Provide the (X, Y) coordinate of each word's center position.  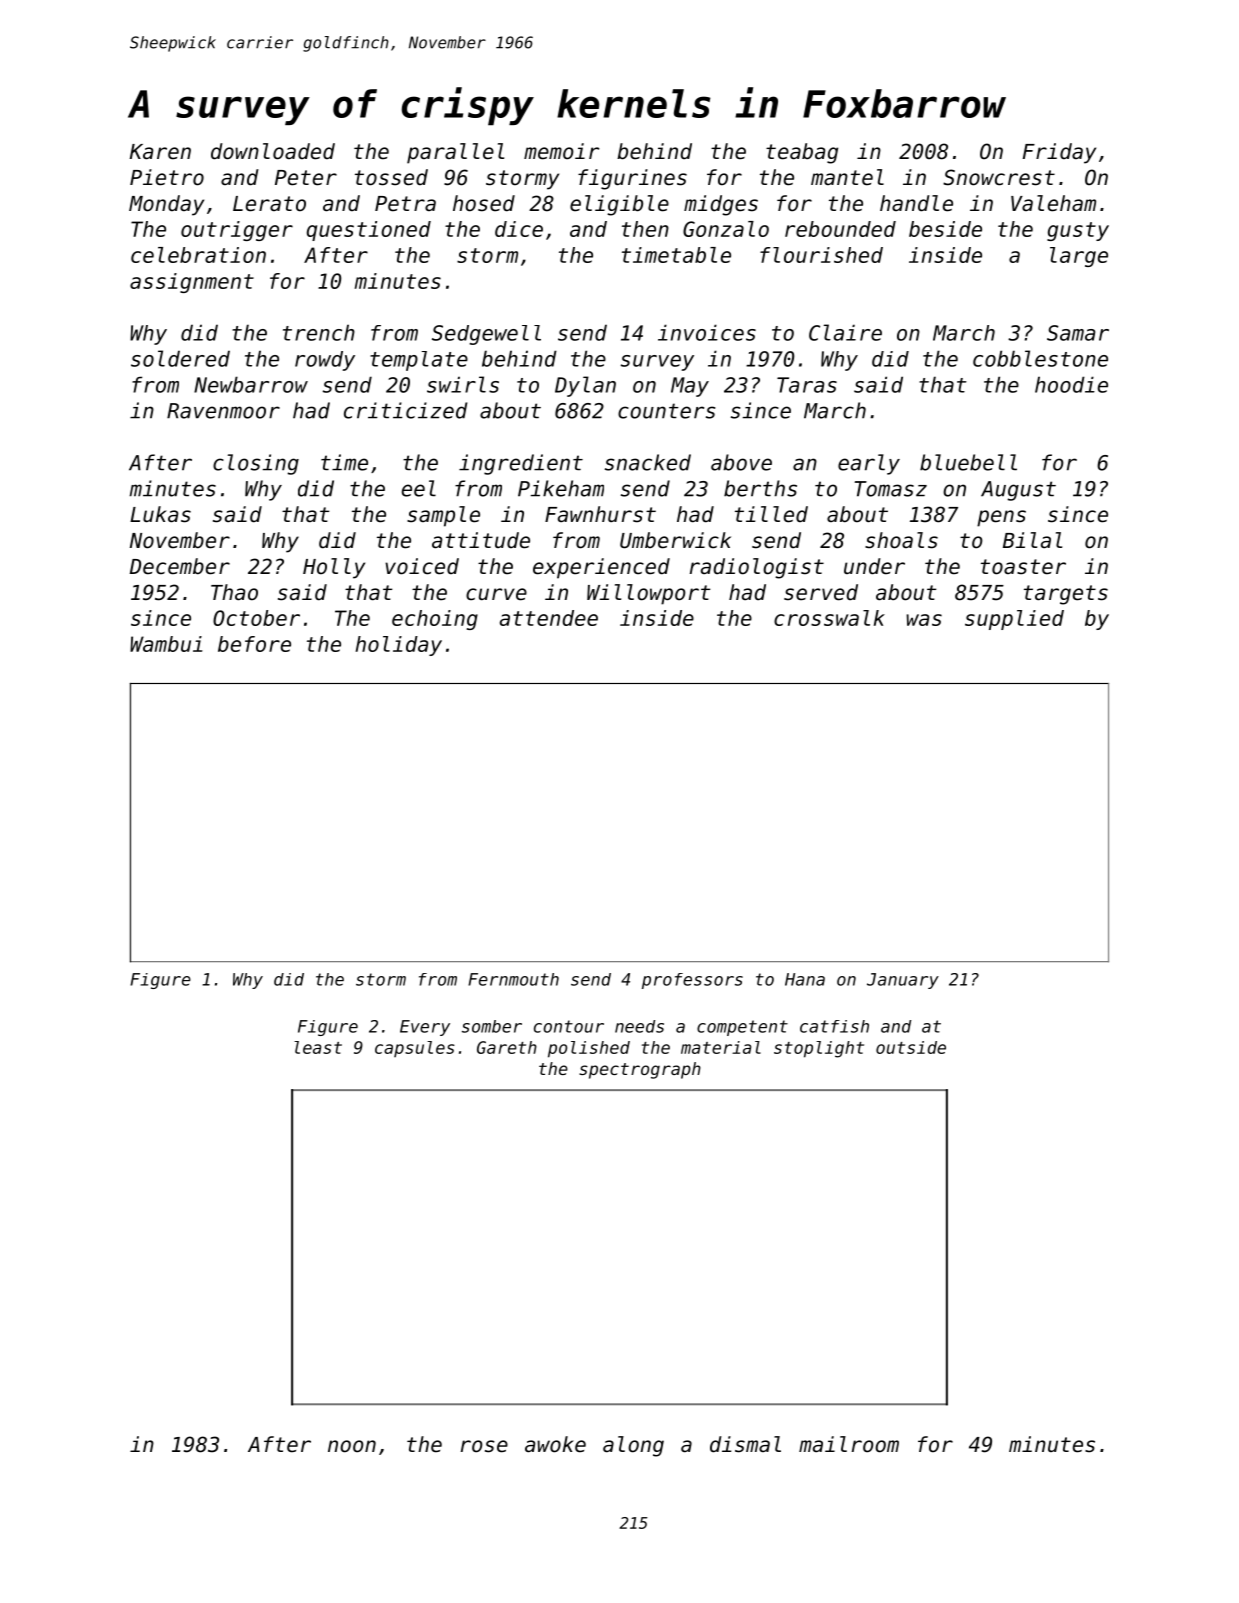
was (924, 620)
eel (419, 488)
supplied (1014, 620)
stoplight (819, 1049)
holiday (398, 646)
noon (352, 1446)
